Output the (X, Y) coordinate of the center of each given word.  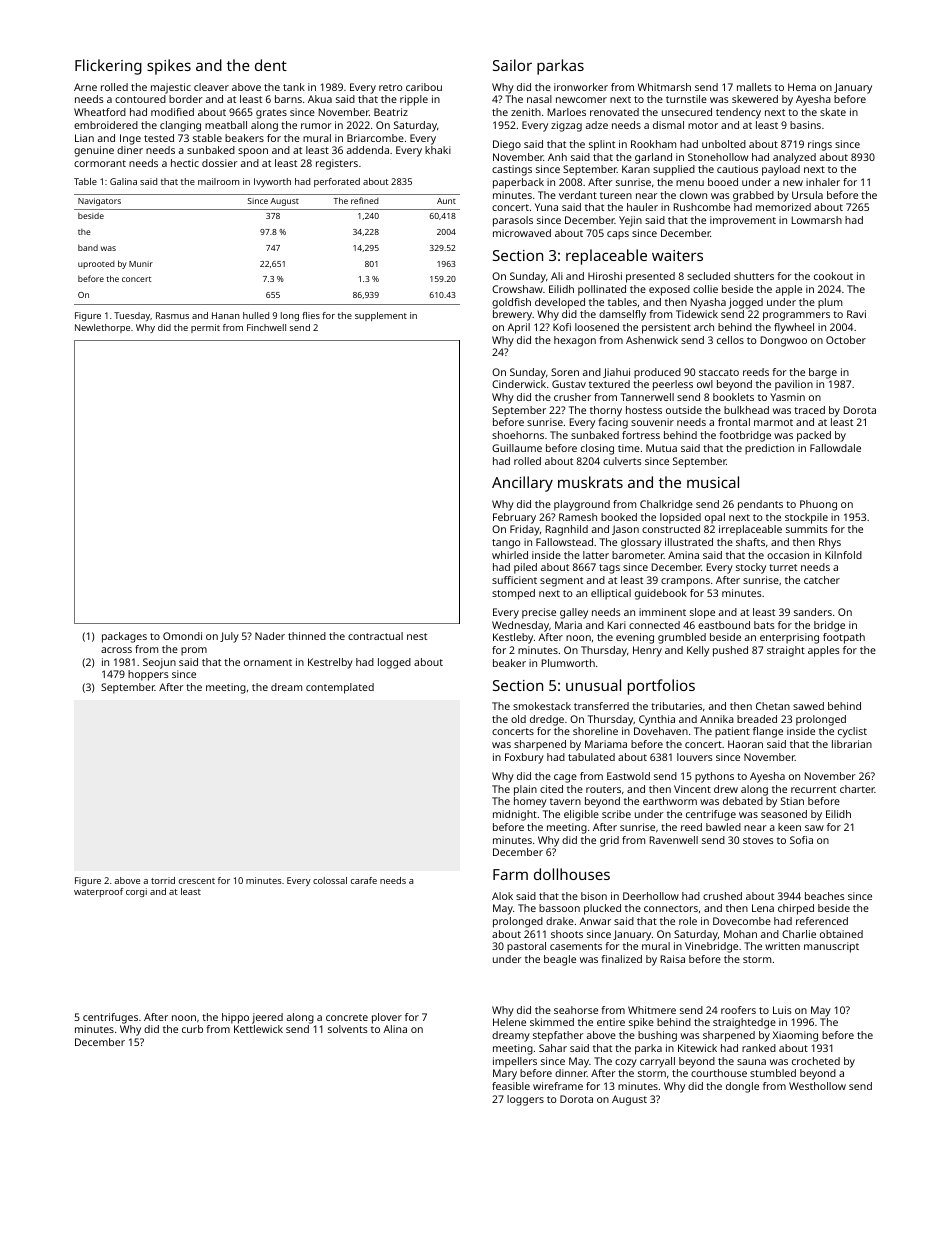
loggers (525, 1100)
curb (192, 1029)
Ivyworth (272, 182)
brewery (512, 315)
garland (653, 158)
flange (768, 732)
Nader (270, 636)
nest (417, 636)
